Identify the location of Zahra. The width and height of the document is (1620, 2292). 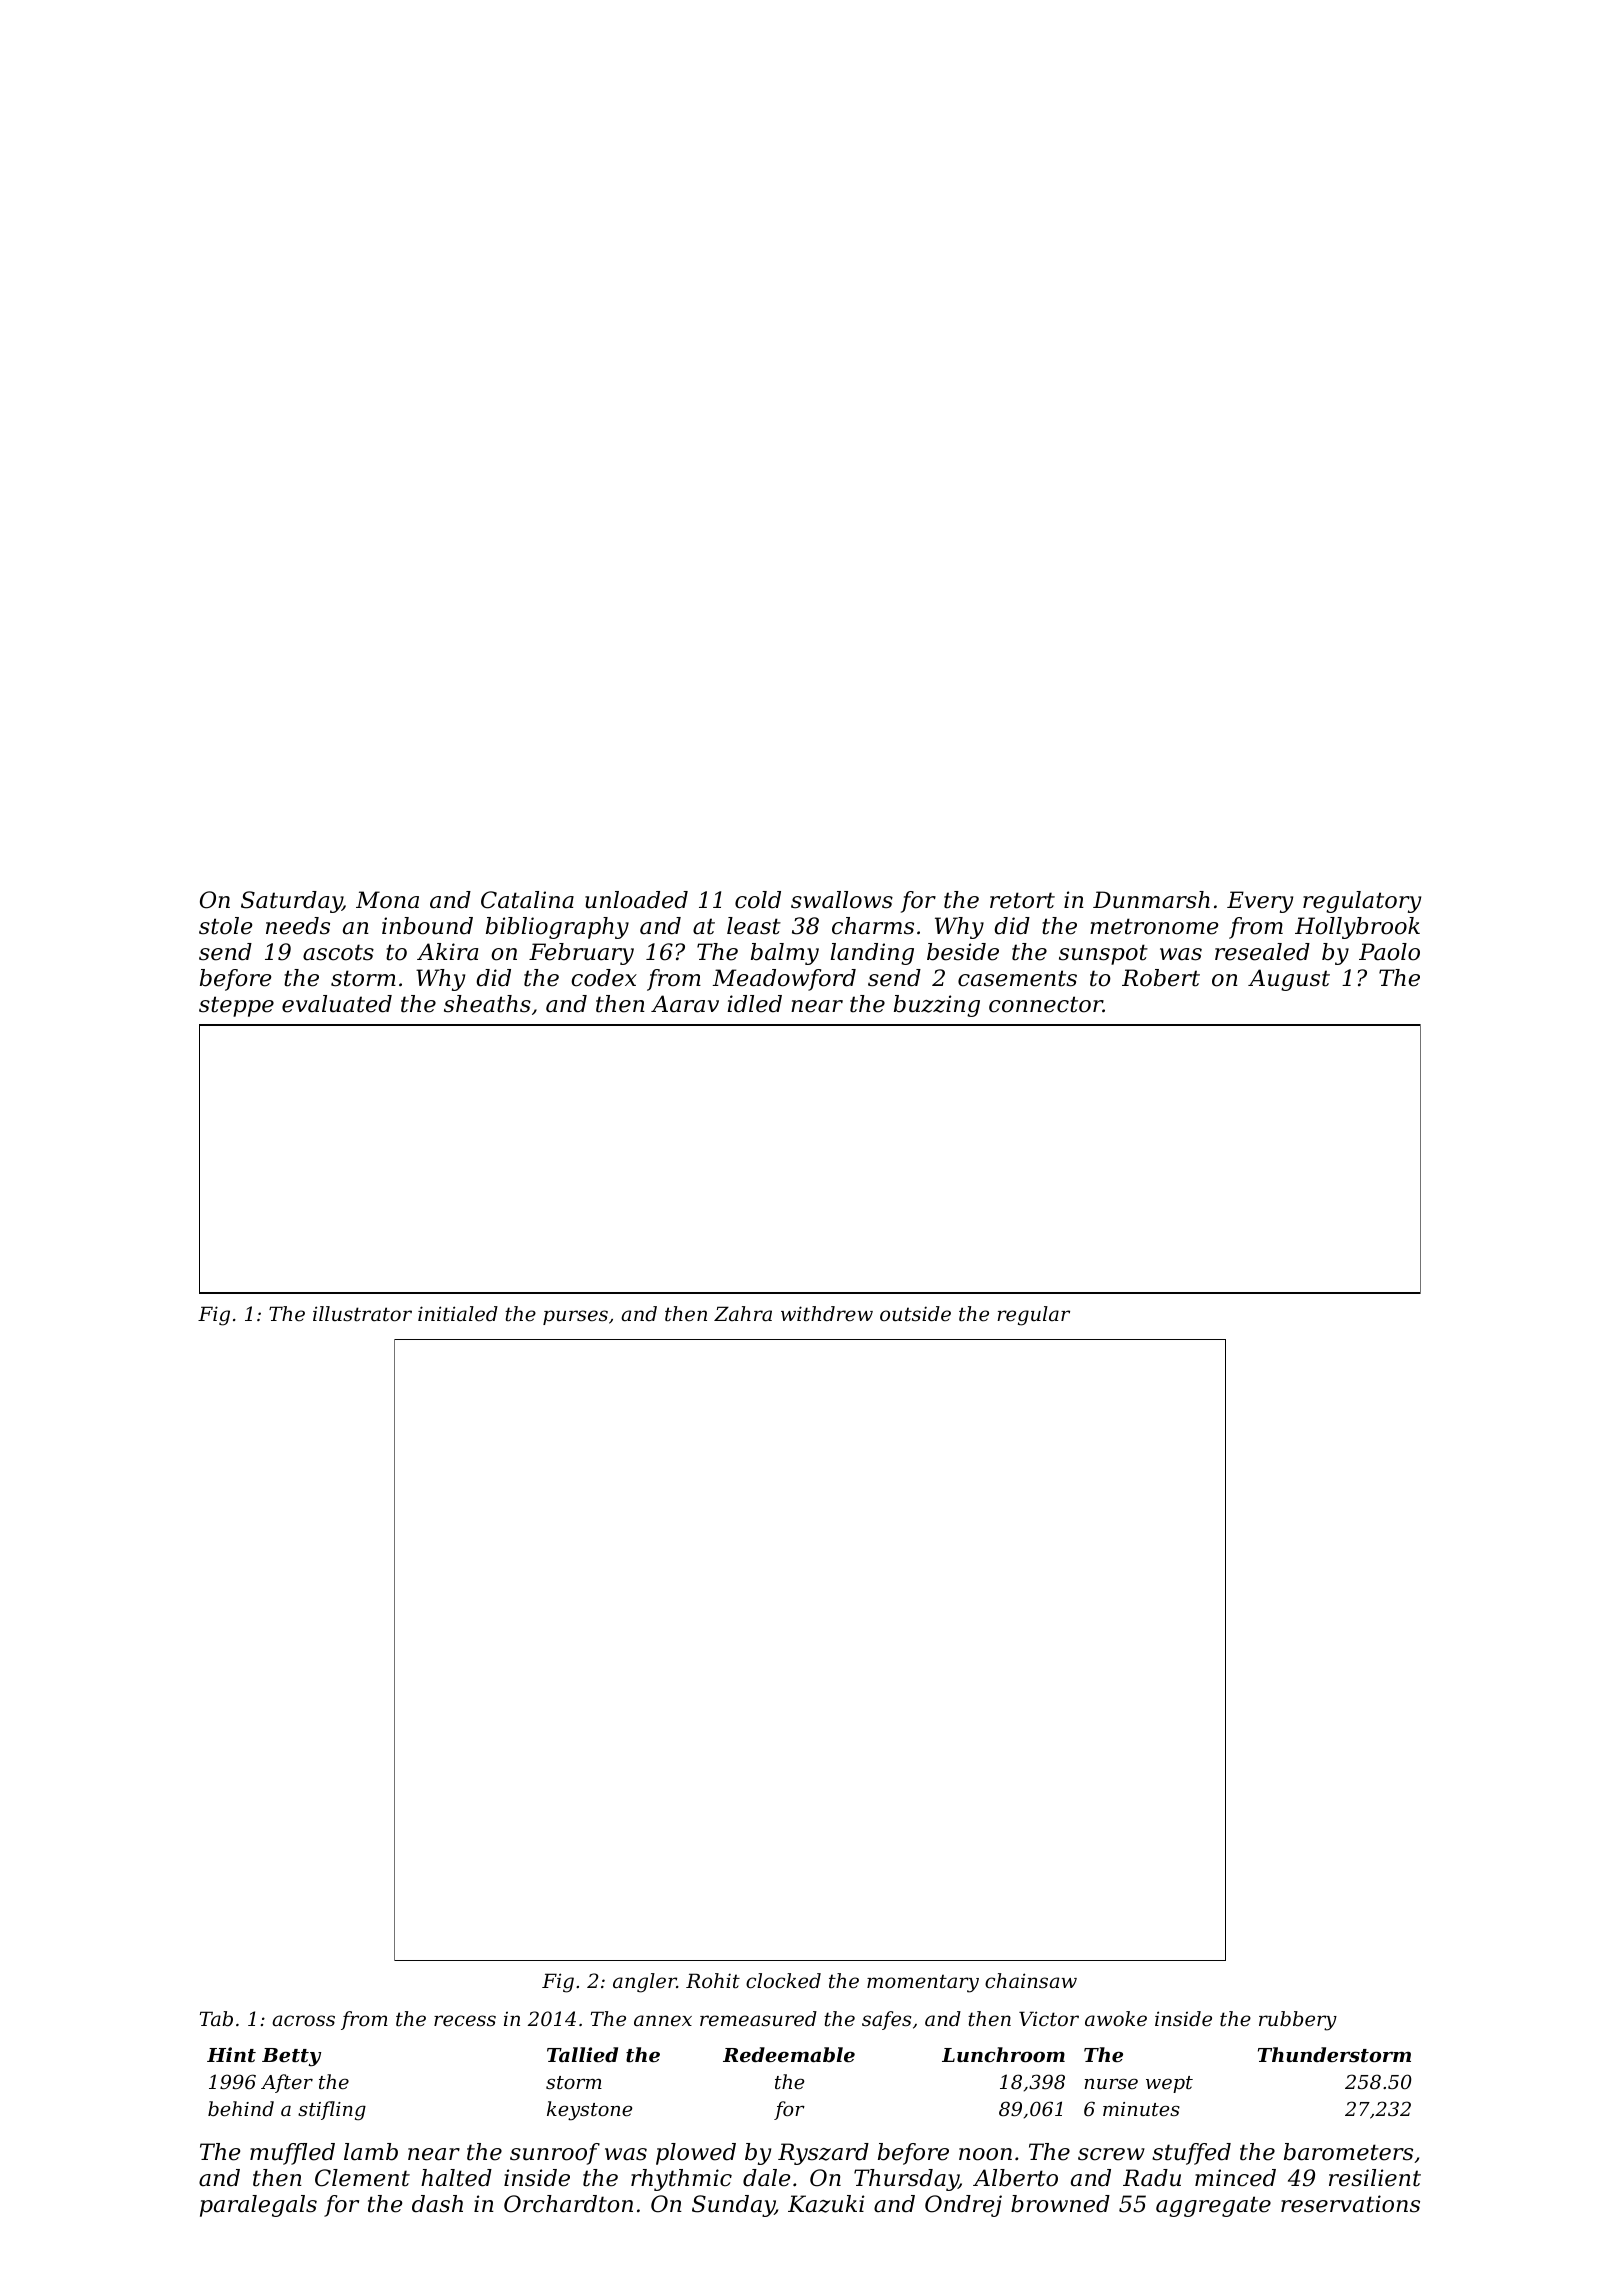
(743, 1314).
